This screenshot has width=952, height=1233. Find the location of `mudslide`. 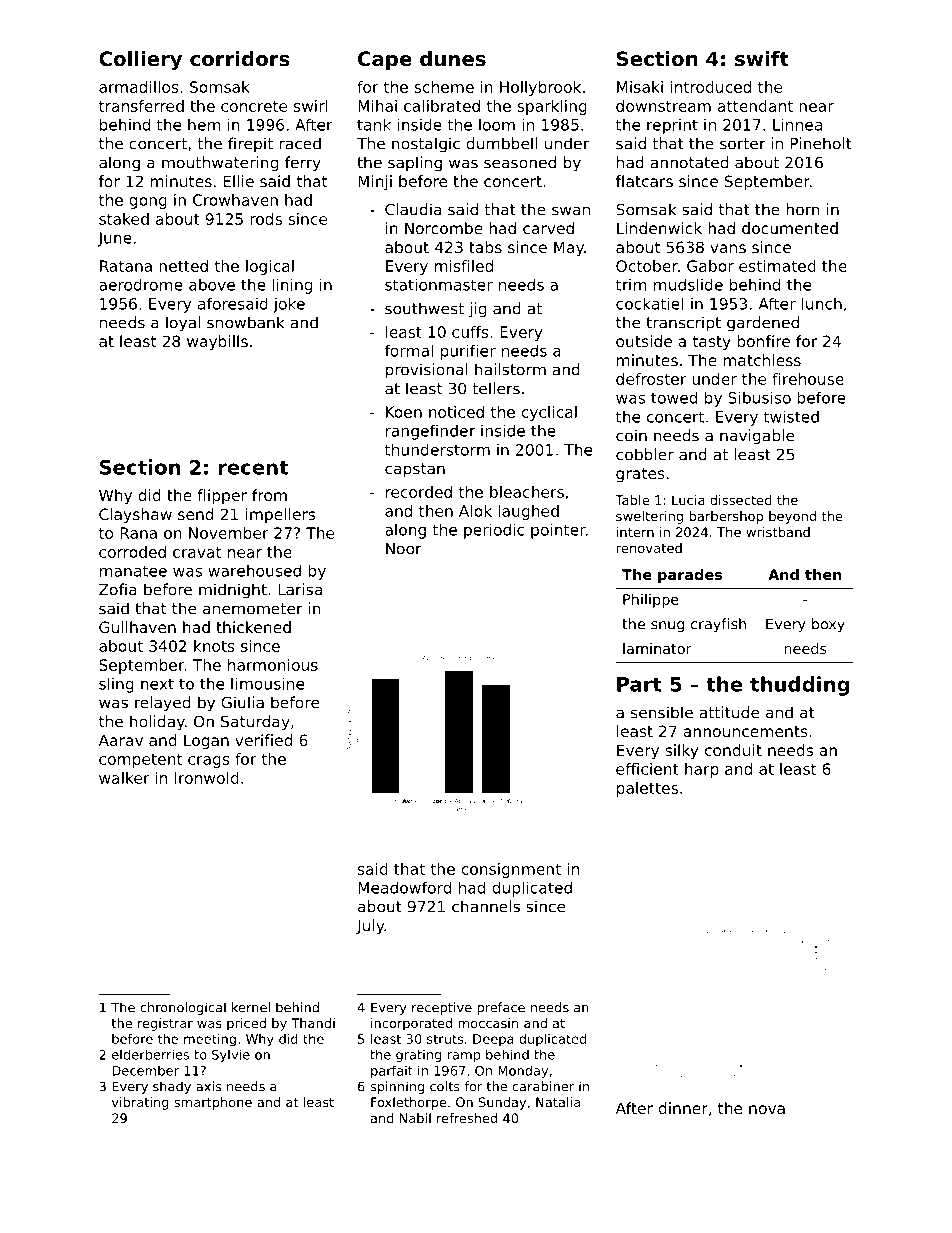

mudslide is located at coordinates (688, 284).
